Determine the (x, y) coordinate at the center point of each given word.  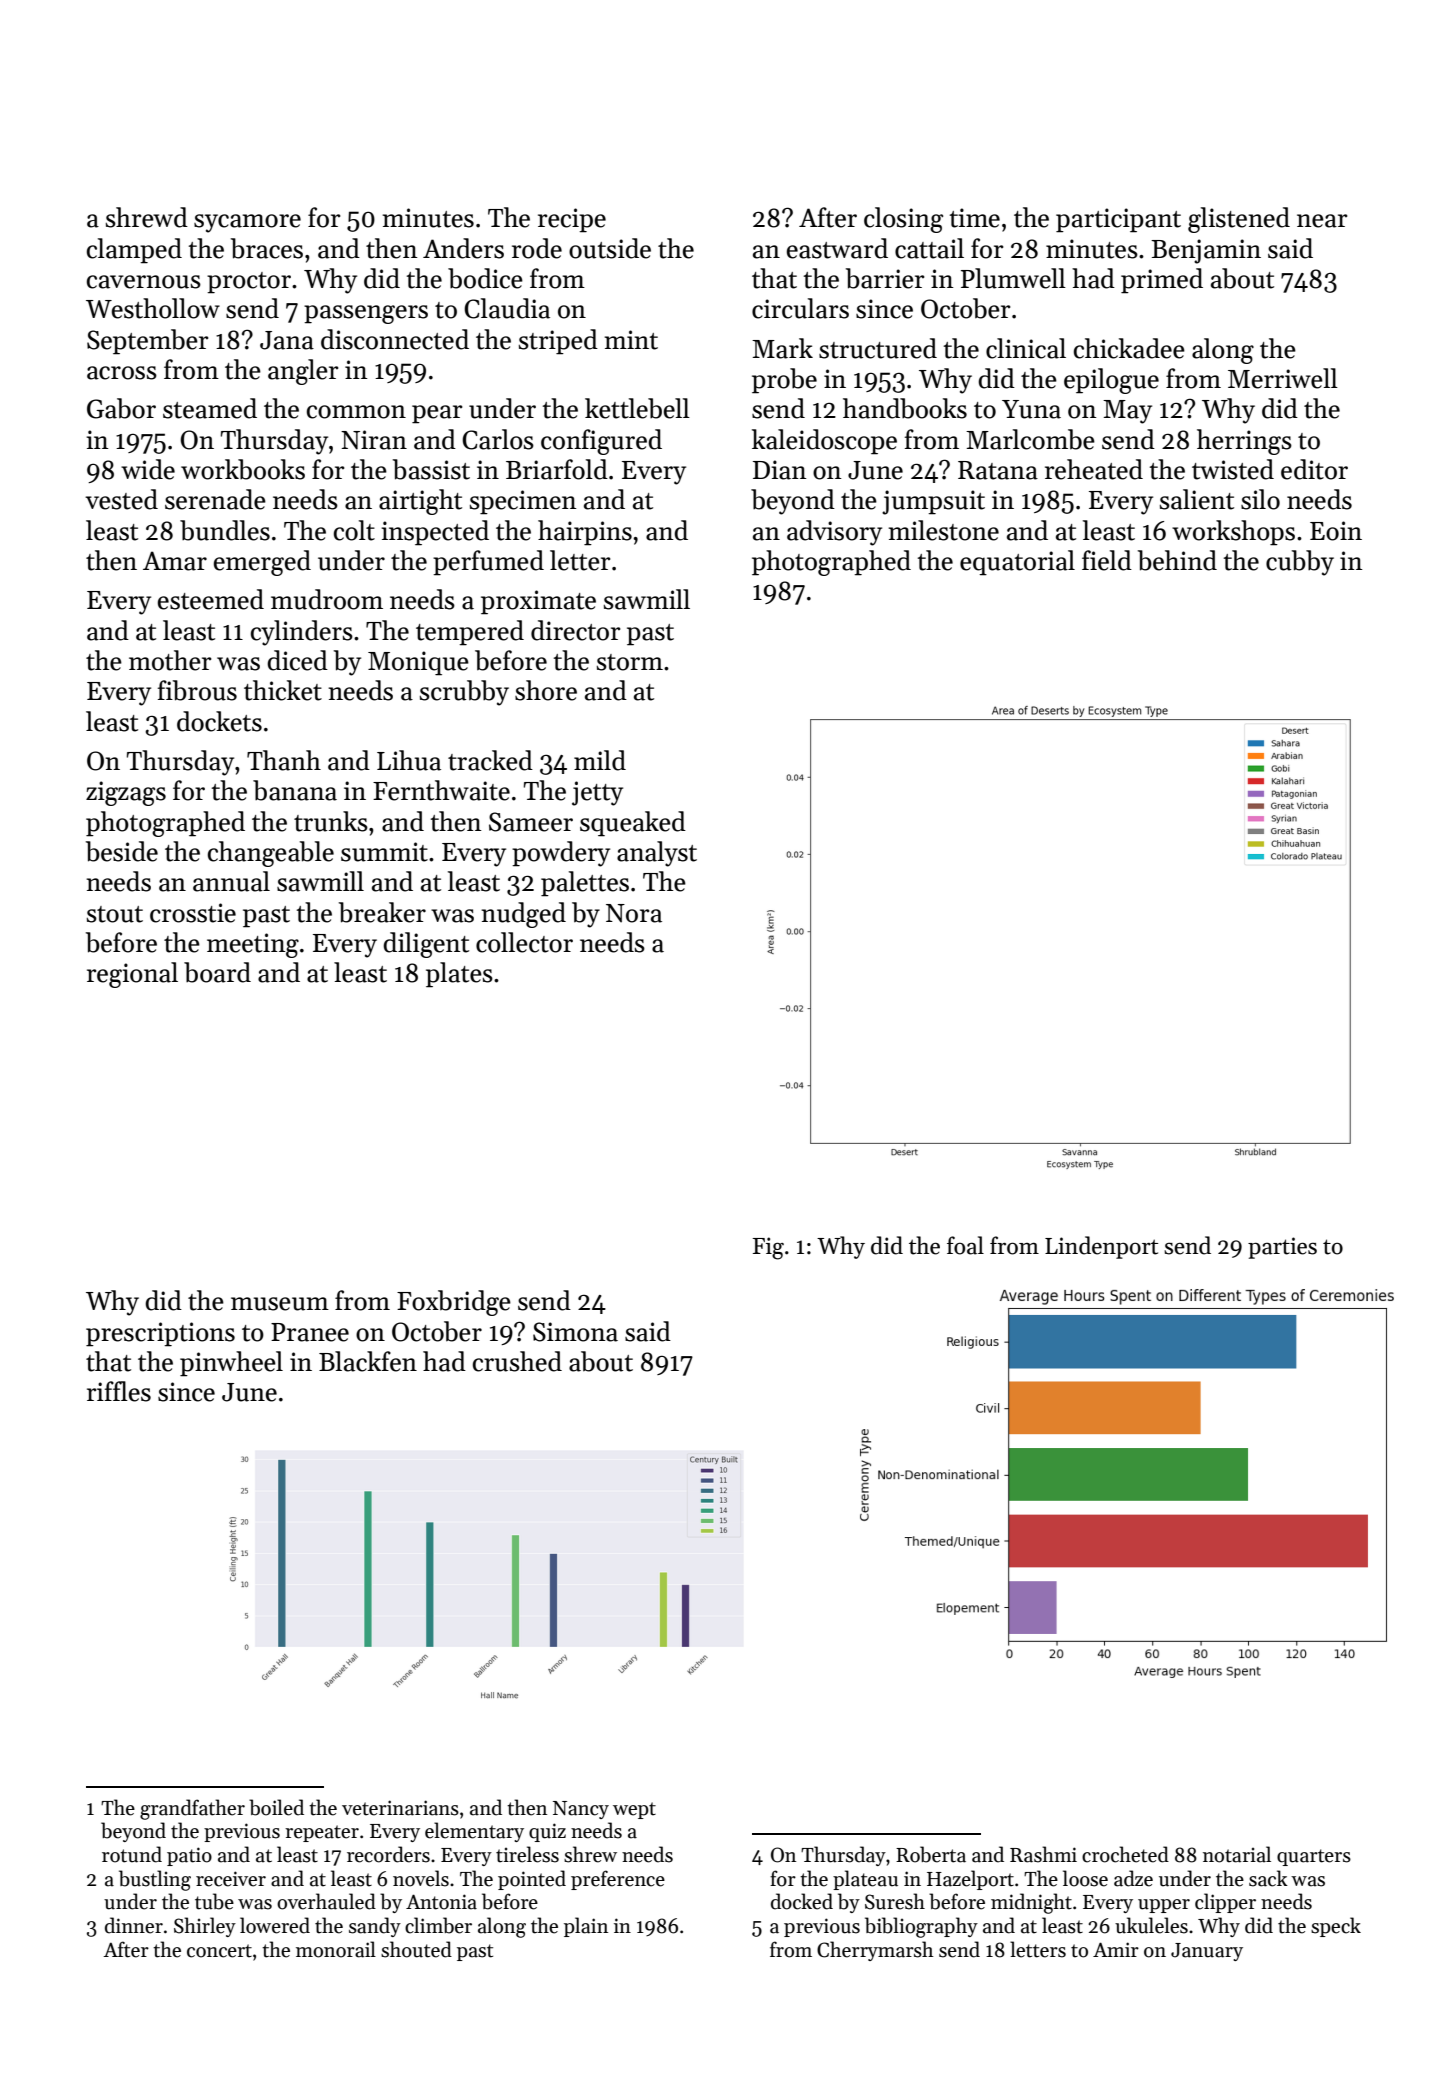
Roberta (931, 1854)
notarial (1237, 1854)
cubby (1300, 563)
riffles (119, 1391)
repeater (322, 1833)
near (1322, 221)
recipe (572, 220)
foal (965, 1245)
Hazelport (970, 1880)
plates (459, 975)
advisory (834, 533)
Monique (418, 663)
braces (267, 248)
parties (1282, 1248)
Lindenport (1101, 1247)
